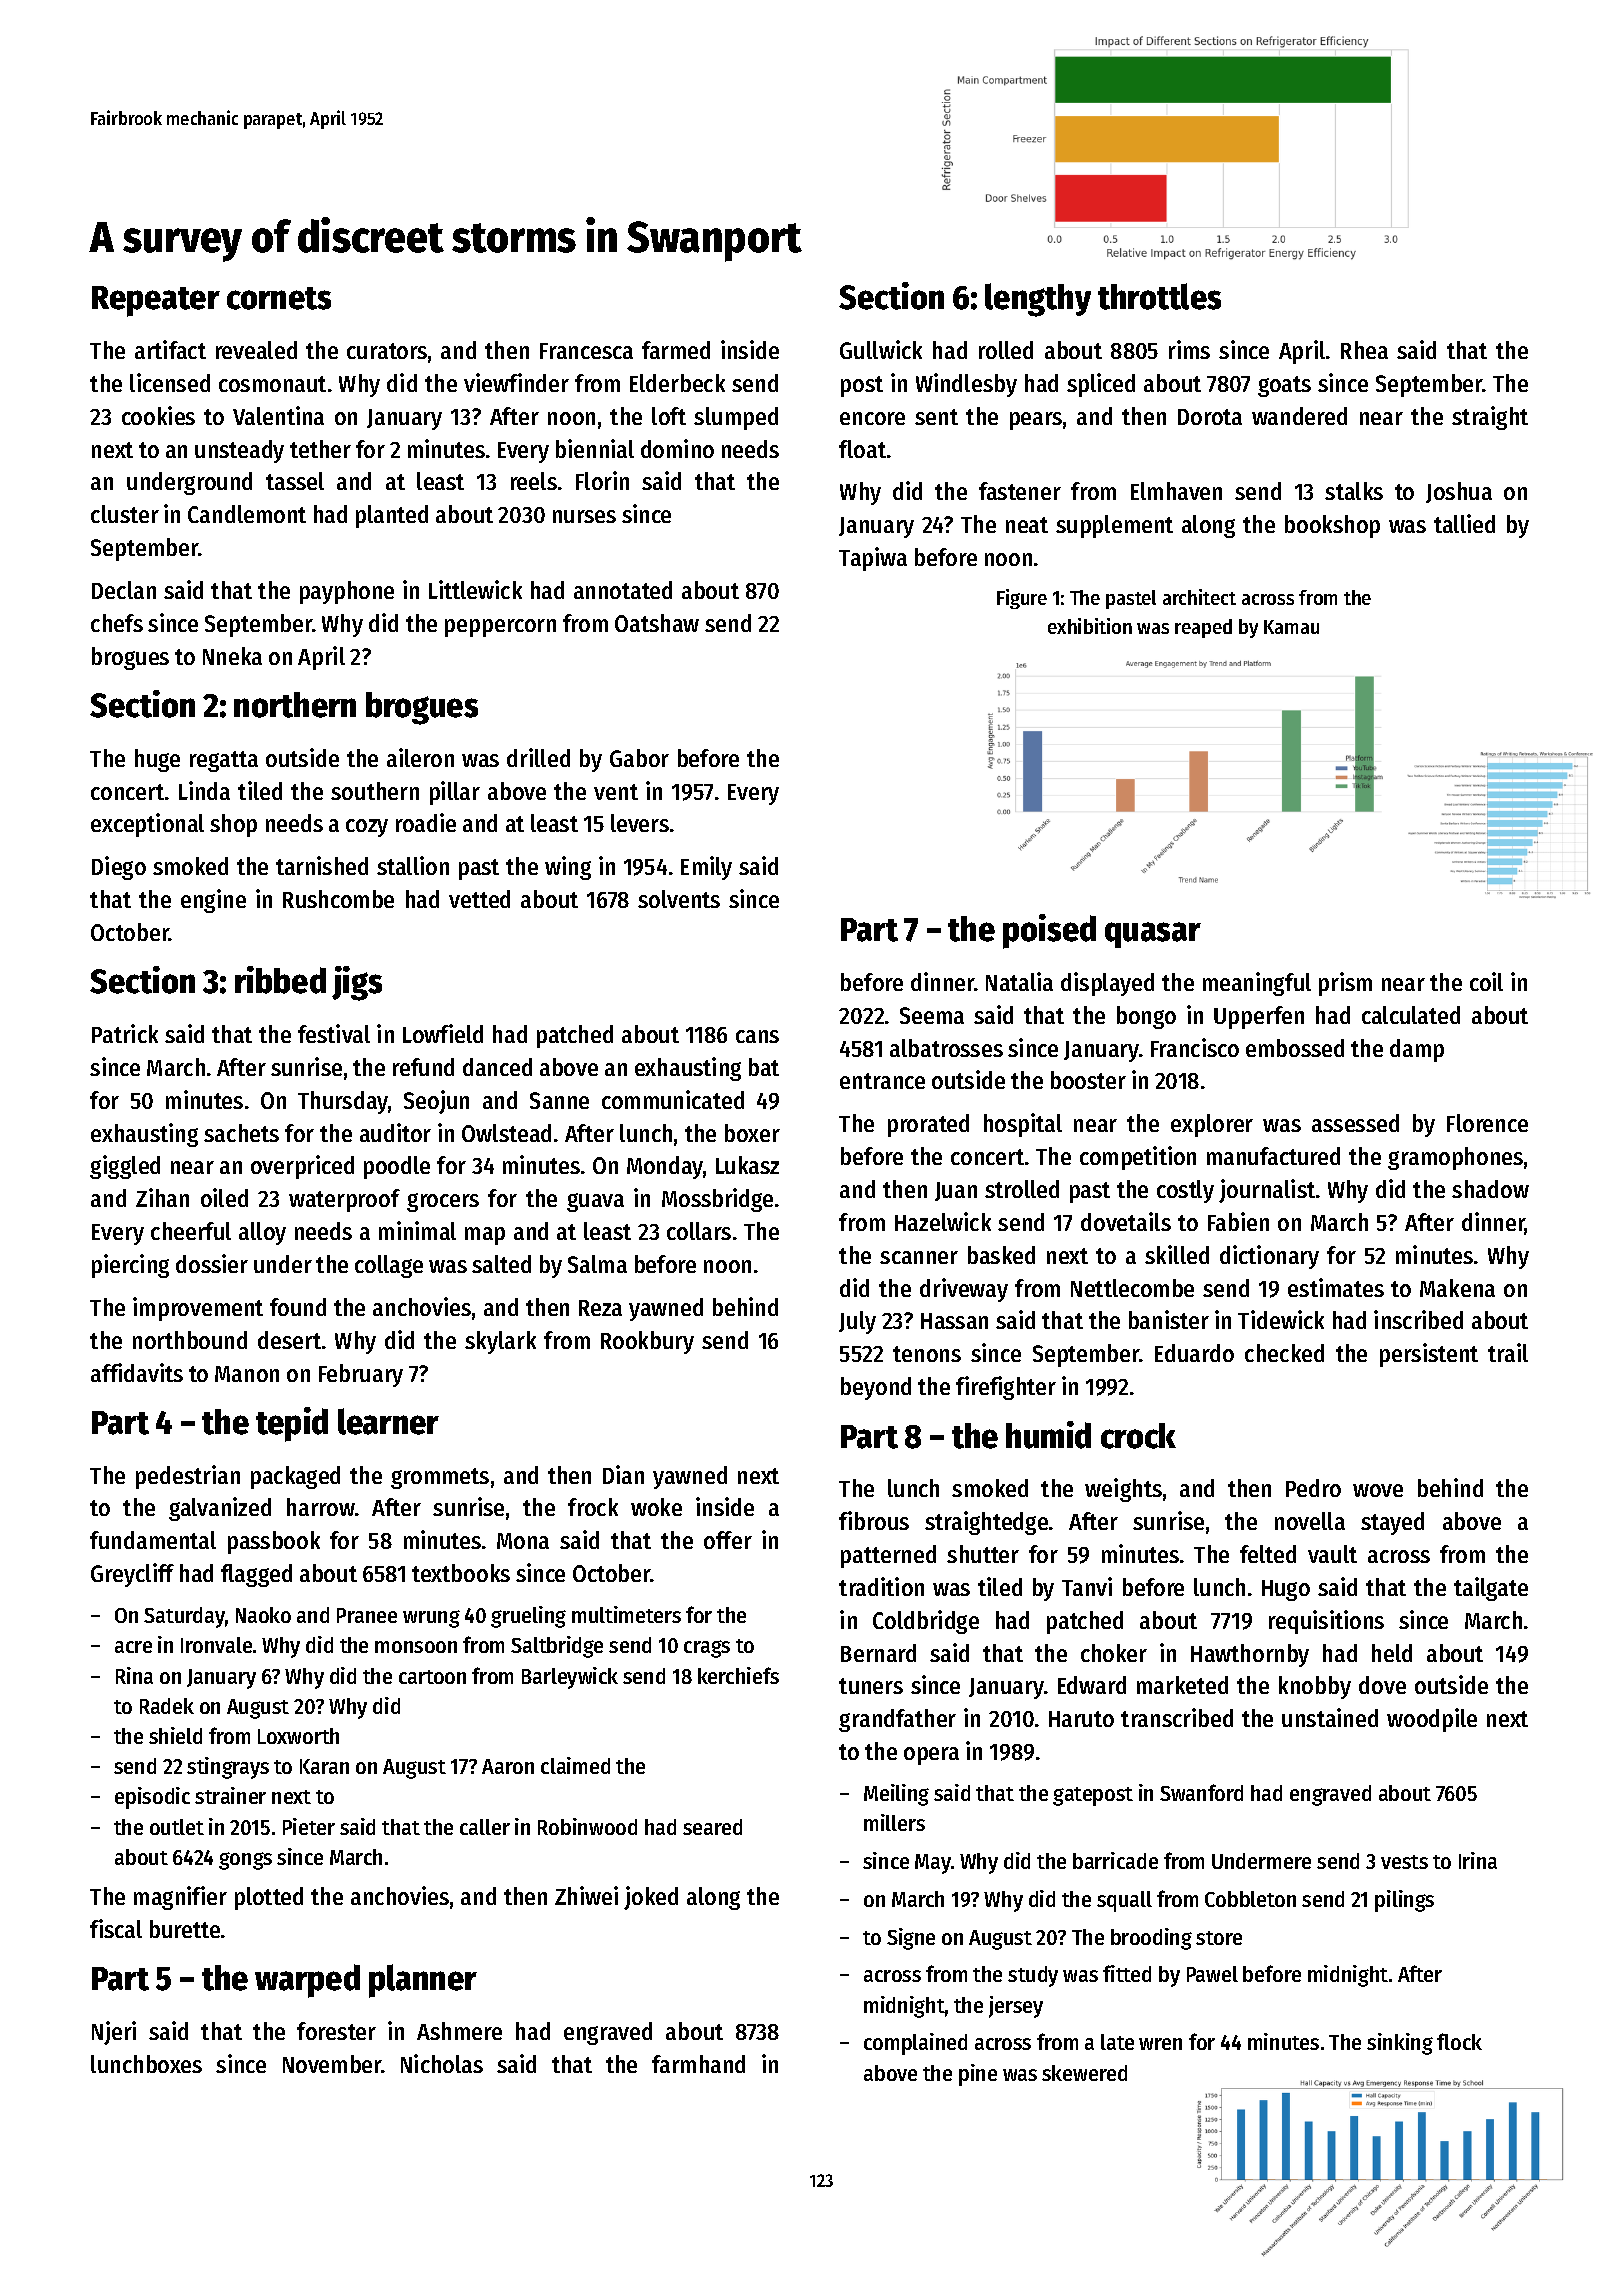 Image resolution: width=1620 pixels, height=2292 pixels. I want to click on Rookbury, so click(647, 1342).
